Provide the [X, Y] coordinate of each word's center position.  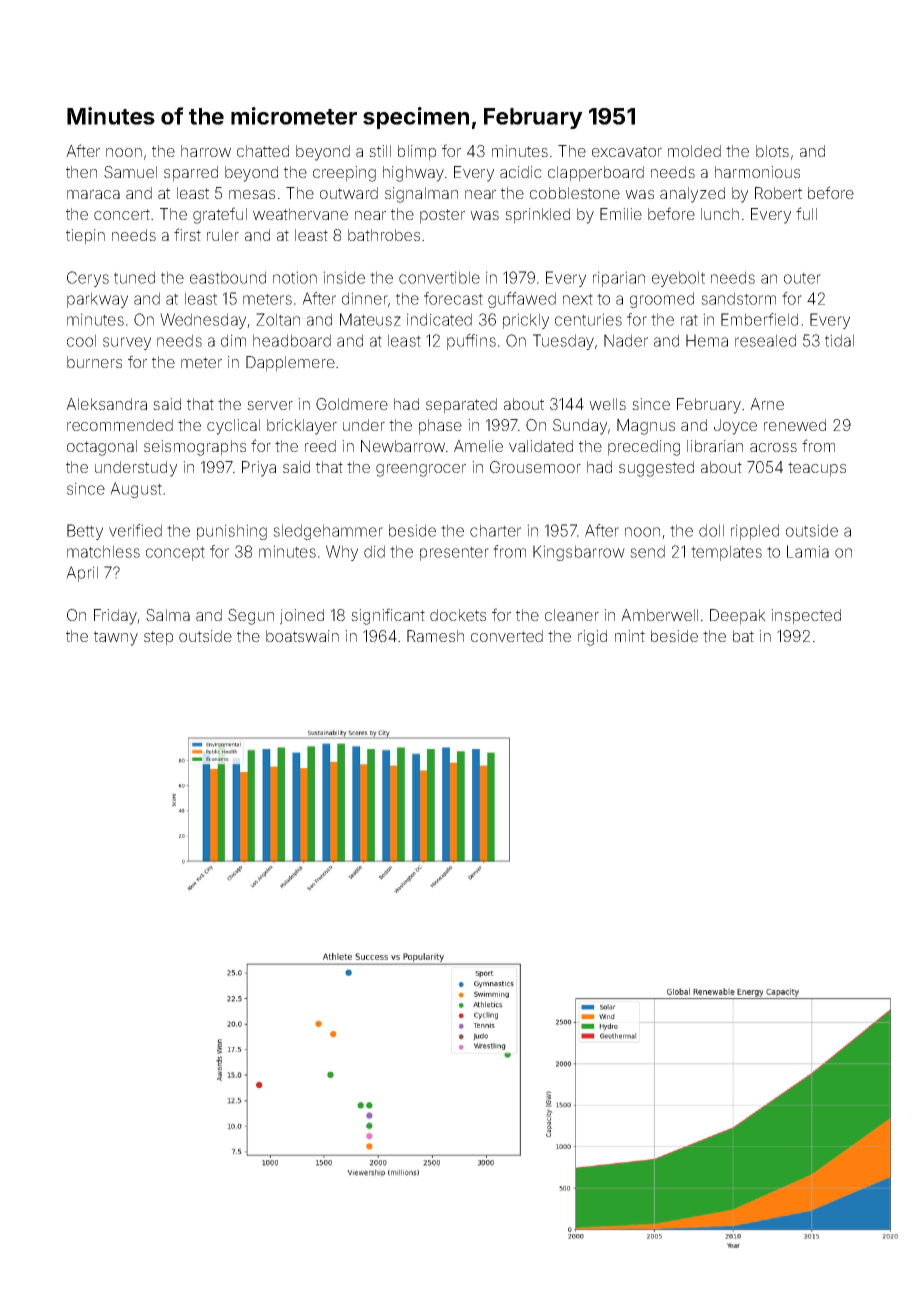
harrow [206, 151]
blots [772, 151]
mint [630, 636]
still [380, 151]
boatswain [302, 636]
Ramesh [435, 636]
